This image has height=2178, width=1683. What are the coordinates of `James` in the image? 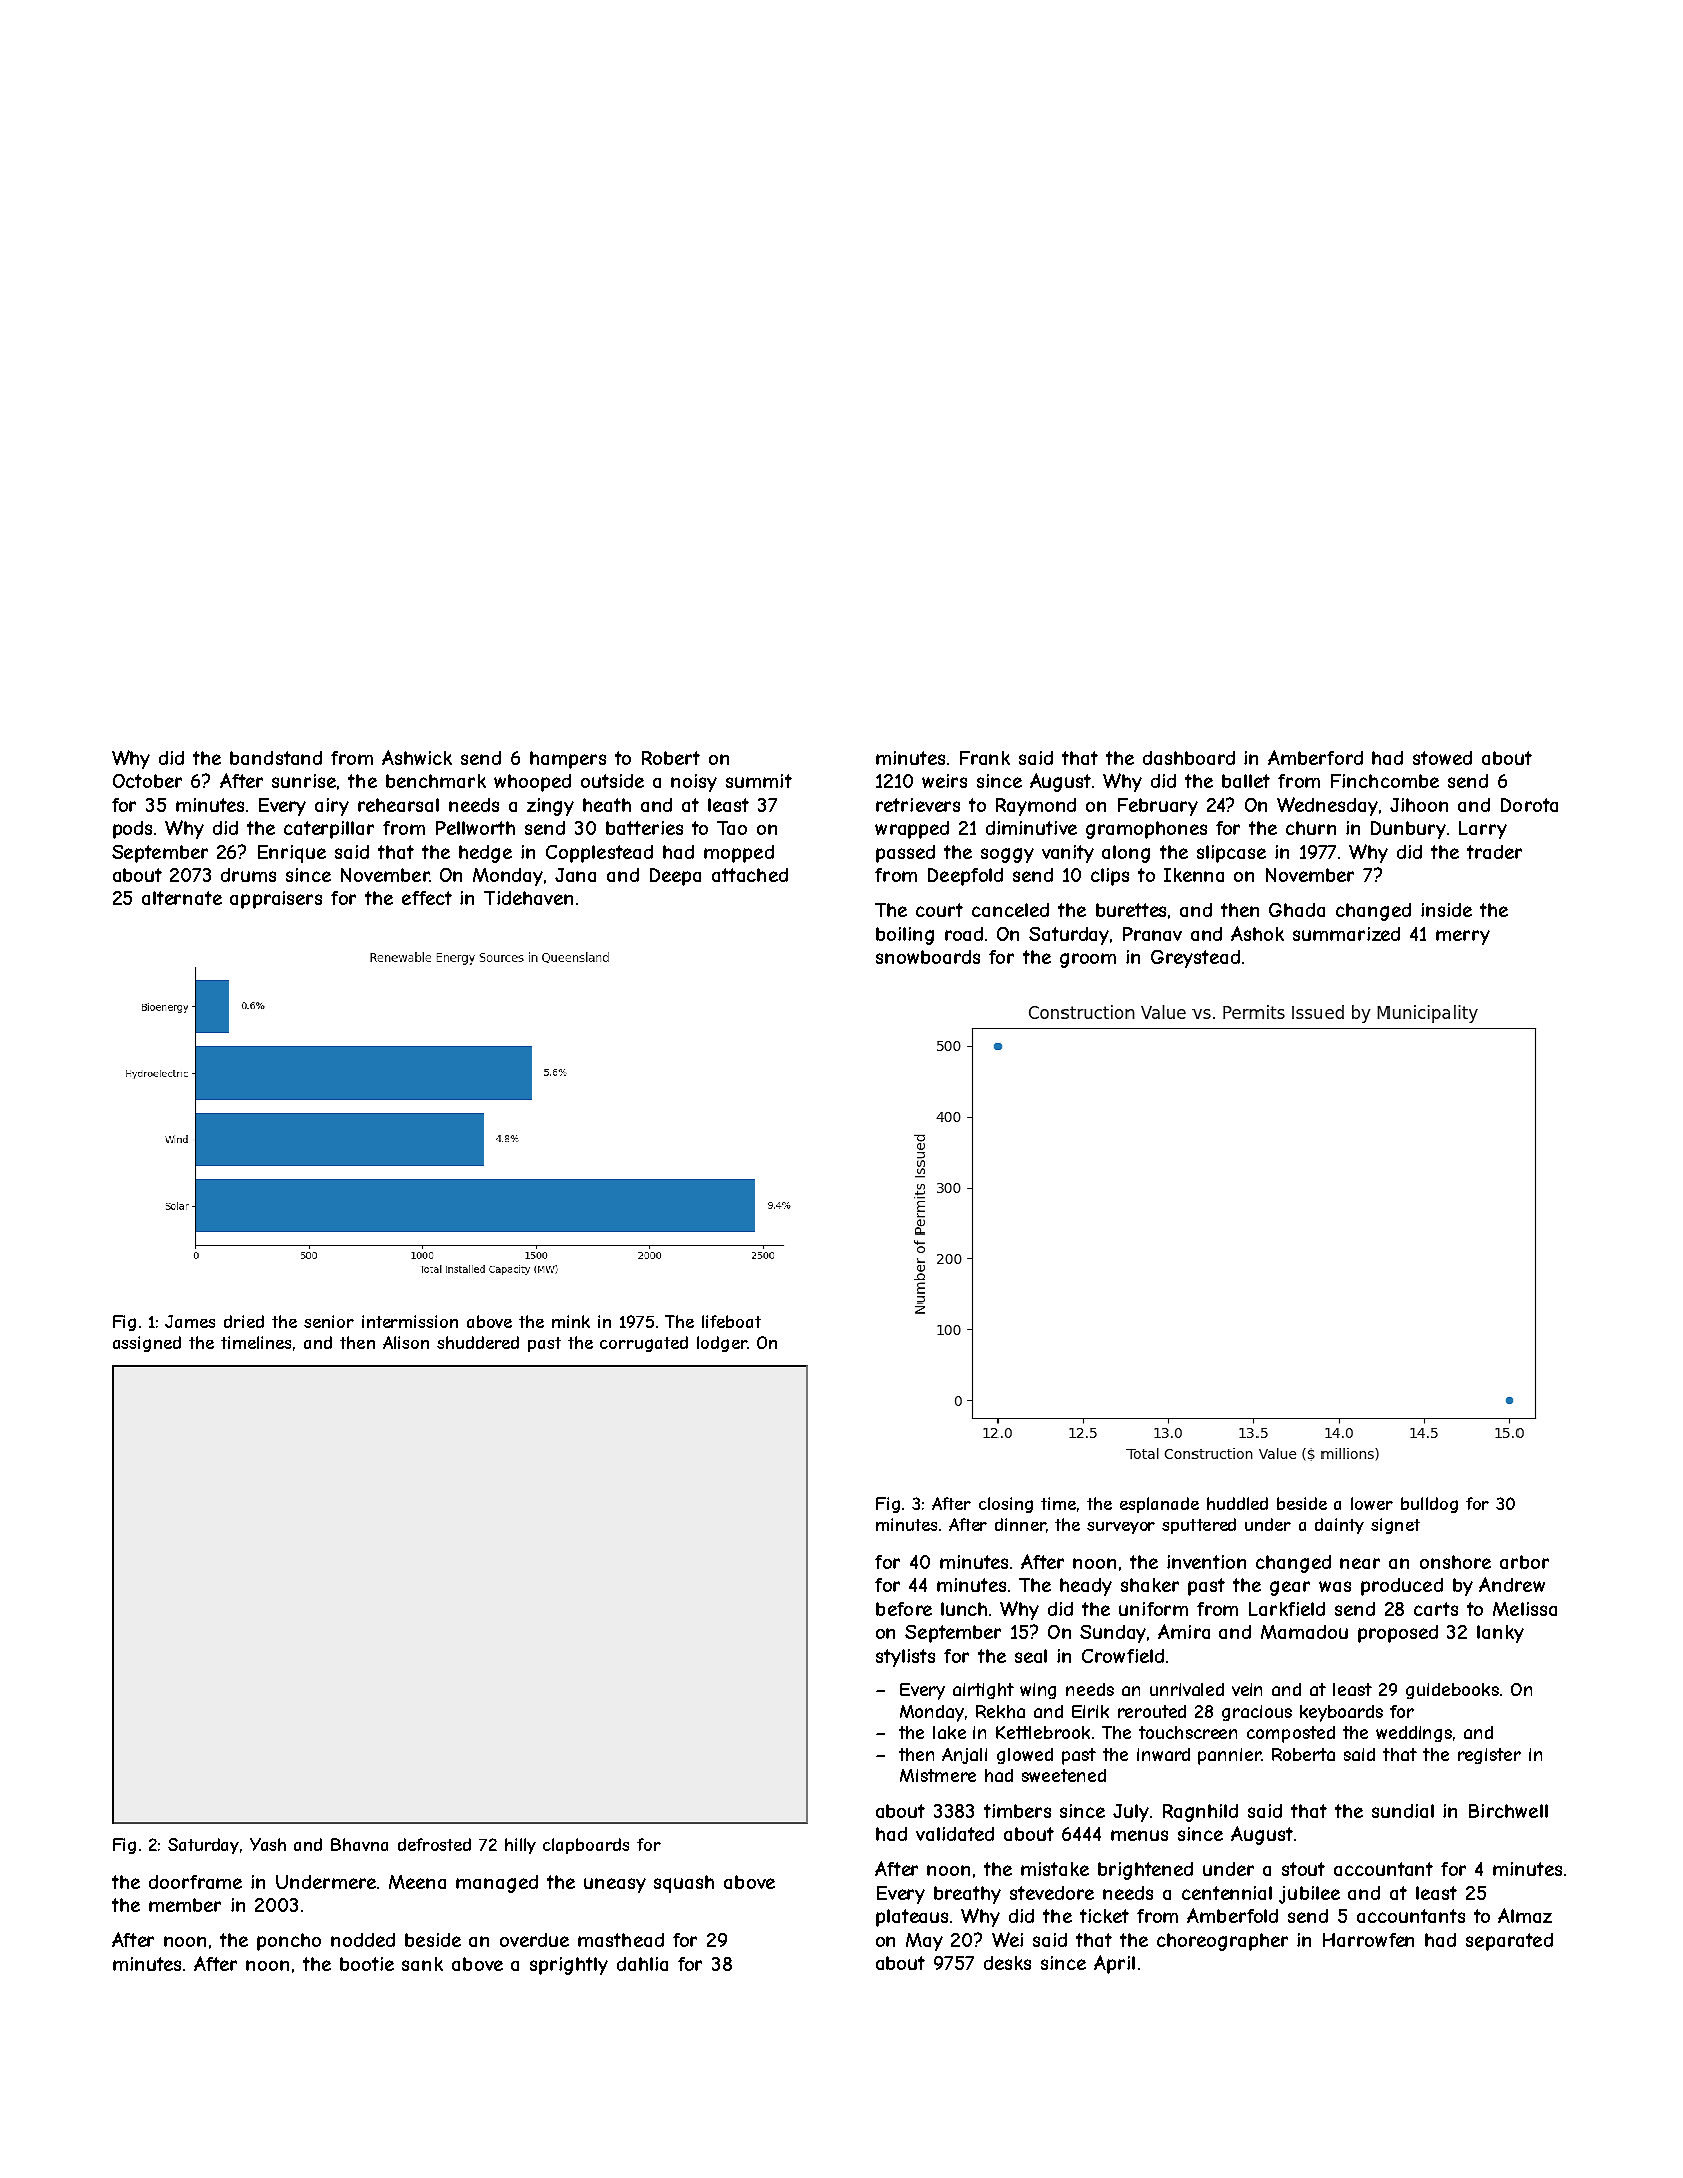 It's located at (190, 1321).
